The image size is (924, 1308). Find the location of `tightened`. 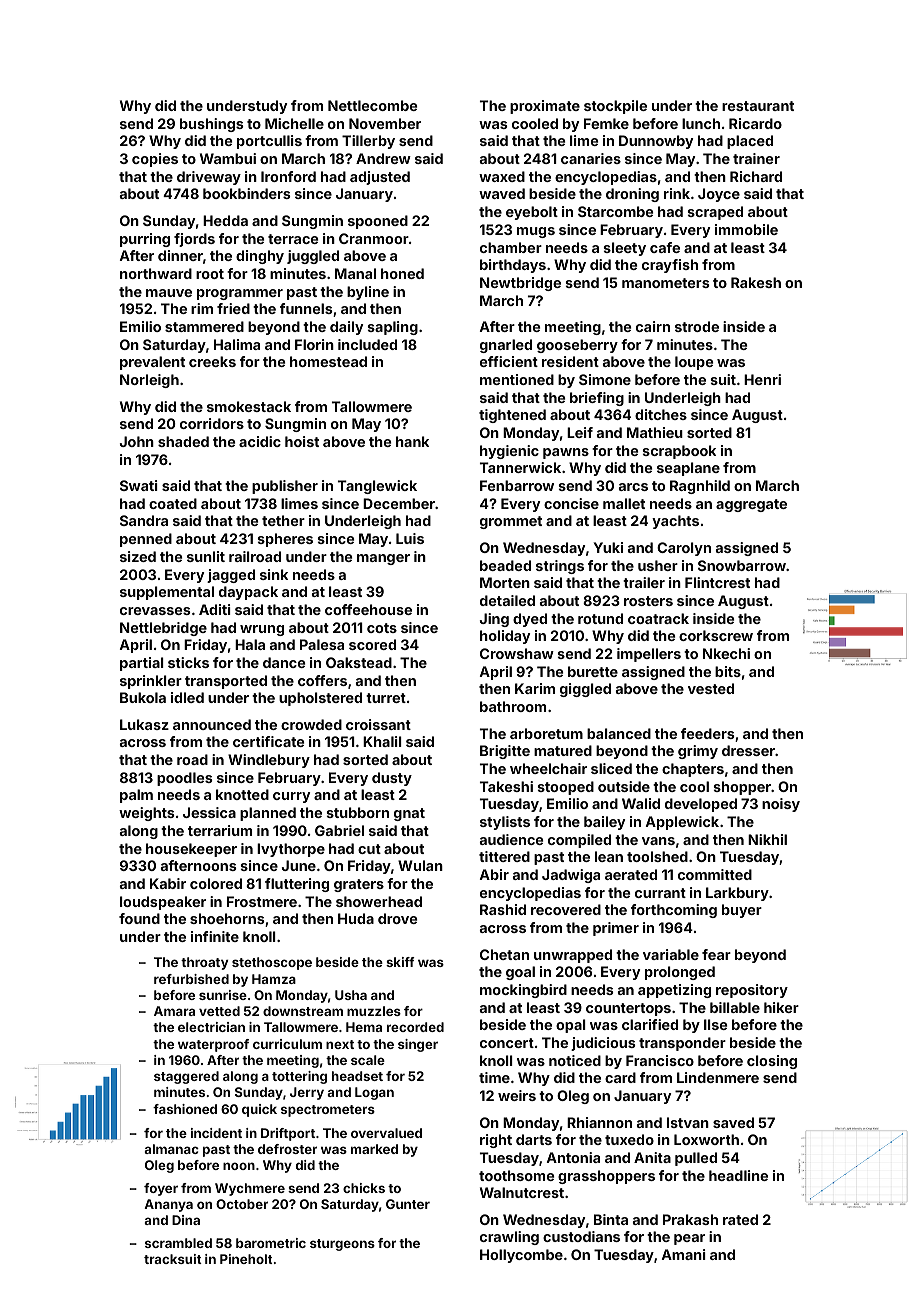

tightened is located at coordinates (512, 416).
